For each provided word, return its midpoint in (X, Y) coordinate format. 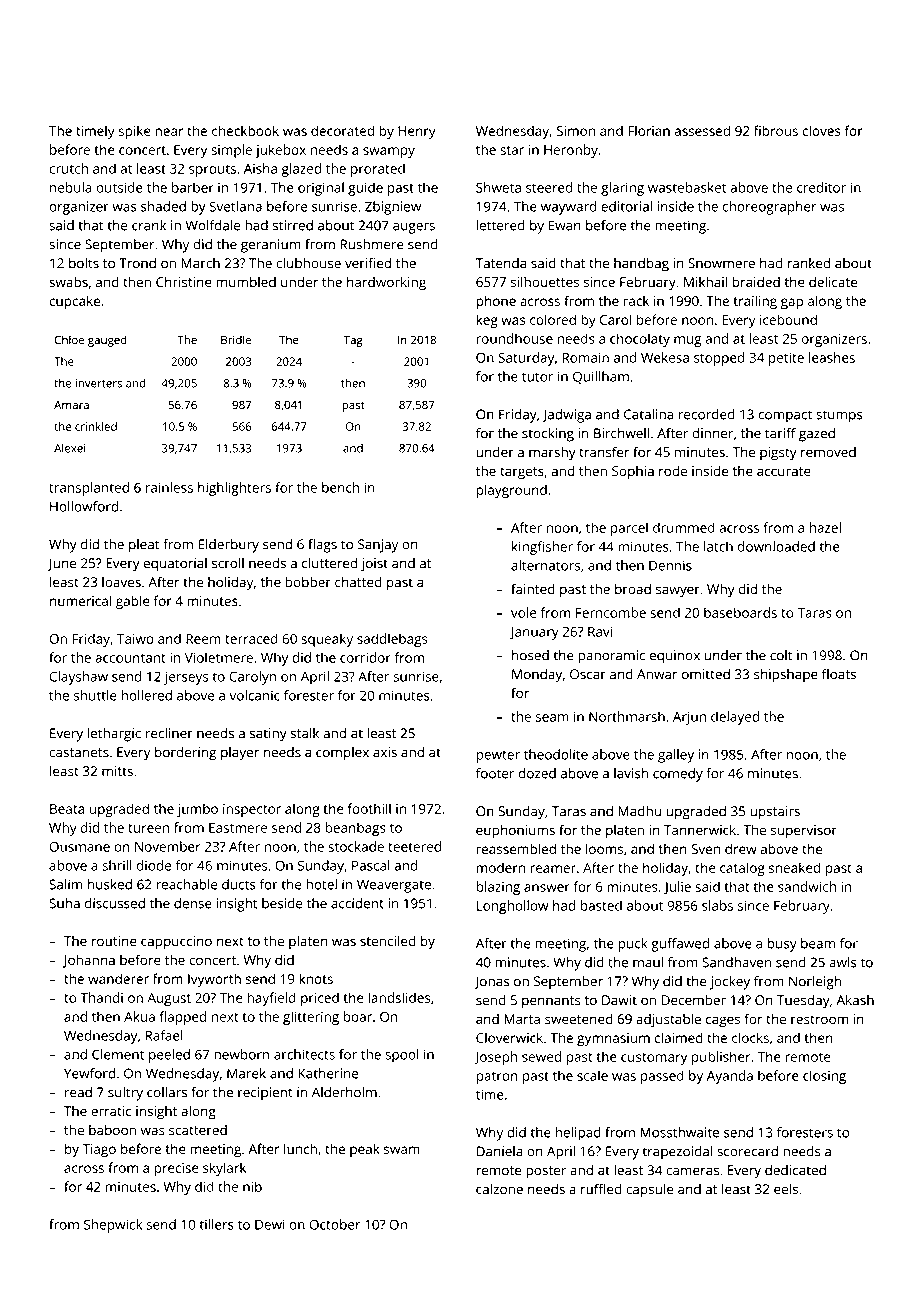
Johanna (89, 961)
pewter (498, 757)
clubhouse (308, 263)
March (200, 263)
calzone (499, 1189)
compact (785, 416)
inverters (98, 383)
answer (547, 888)
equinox (675, 657)
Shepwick (113, 1226)
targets (522, 473)
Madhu (639, 811)
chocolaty (640, 340)
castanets (79, 753)
